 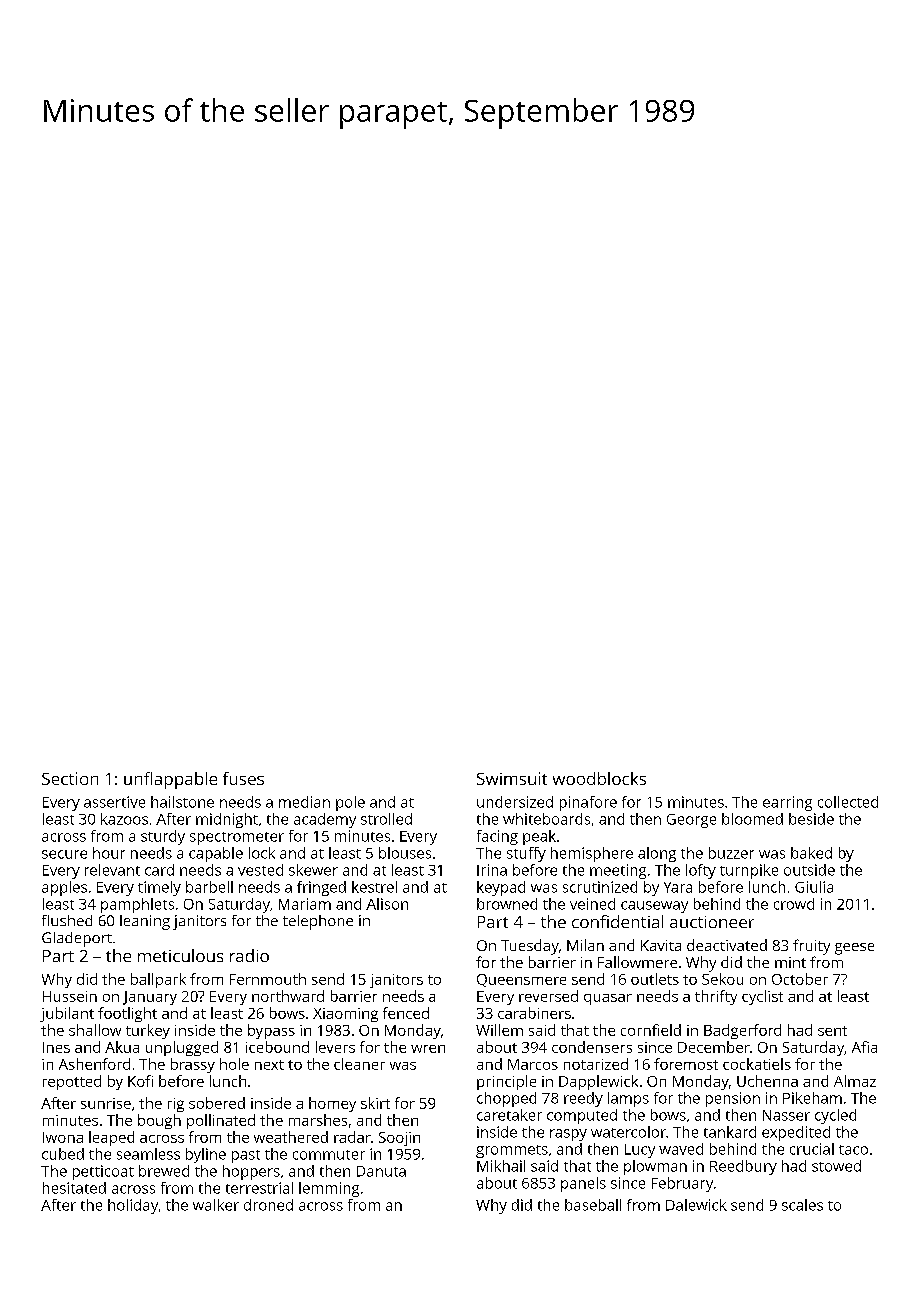 I want to click on fenced, so click(x=406, y=1013).
